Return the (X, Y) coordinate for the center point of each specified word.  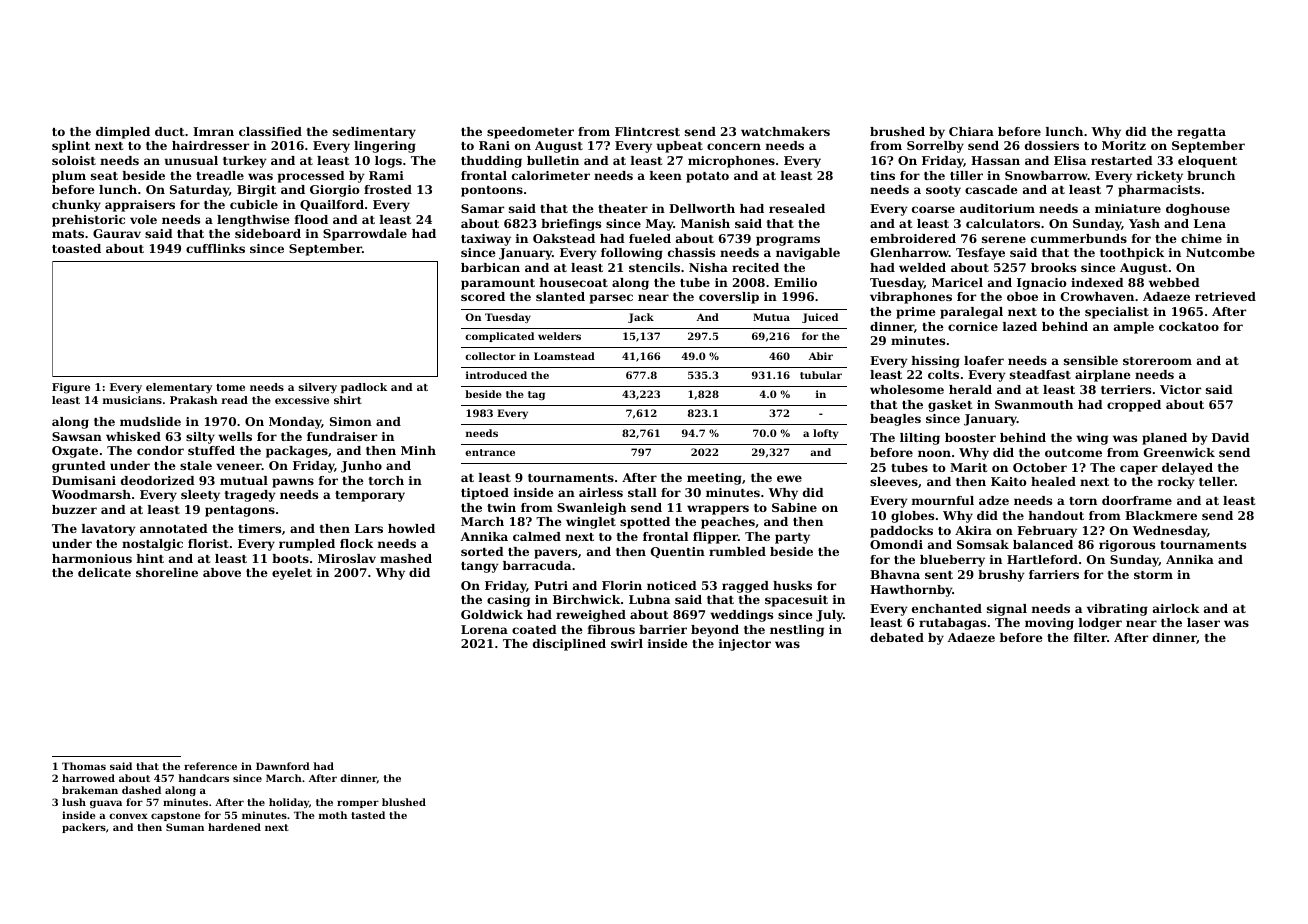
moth (333, 815)
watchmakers (785, 131)
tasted (368, 815)
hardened (234, 827)
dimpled (123, 133)
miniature (1128, 208)
